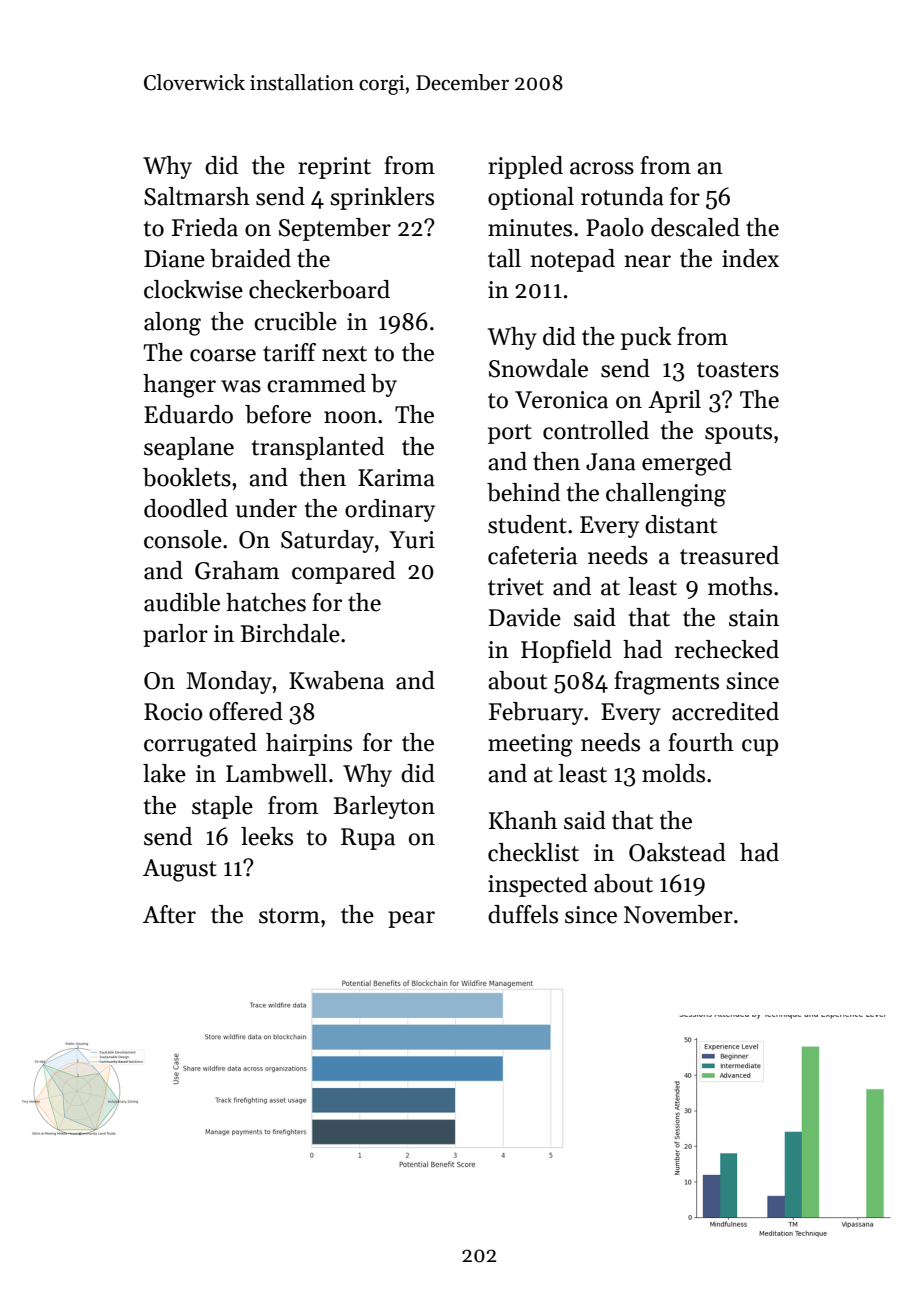 This image has height=1310, width=923. Describe the element at coordinates (200, 745) in the image. I see `corrugated` at that location.
